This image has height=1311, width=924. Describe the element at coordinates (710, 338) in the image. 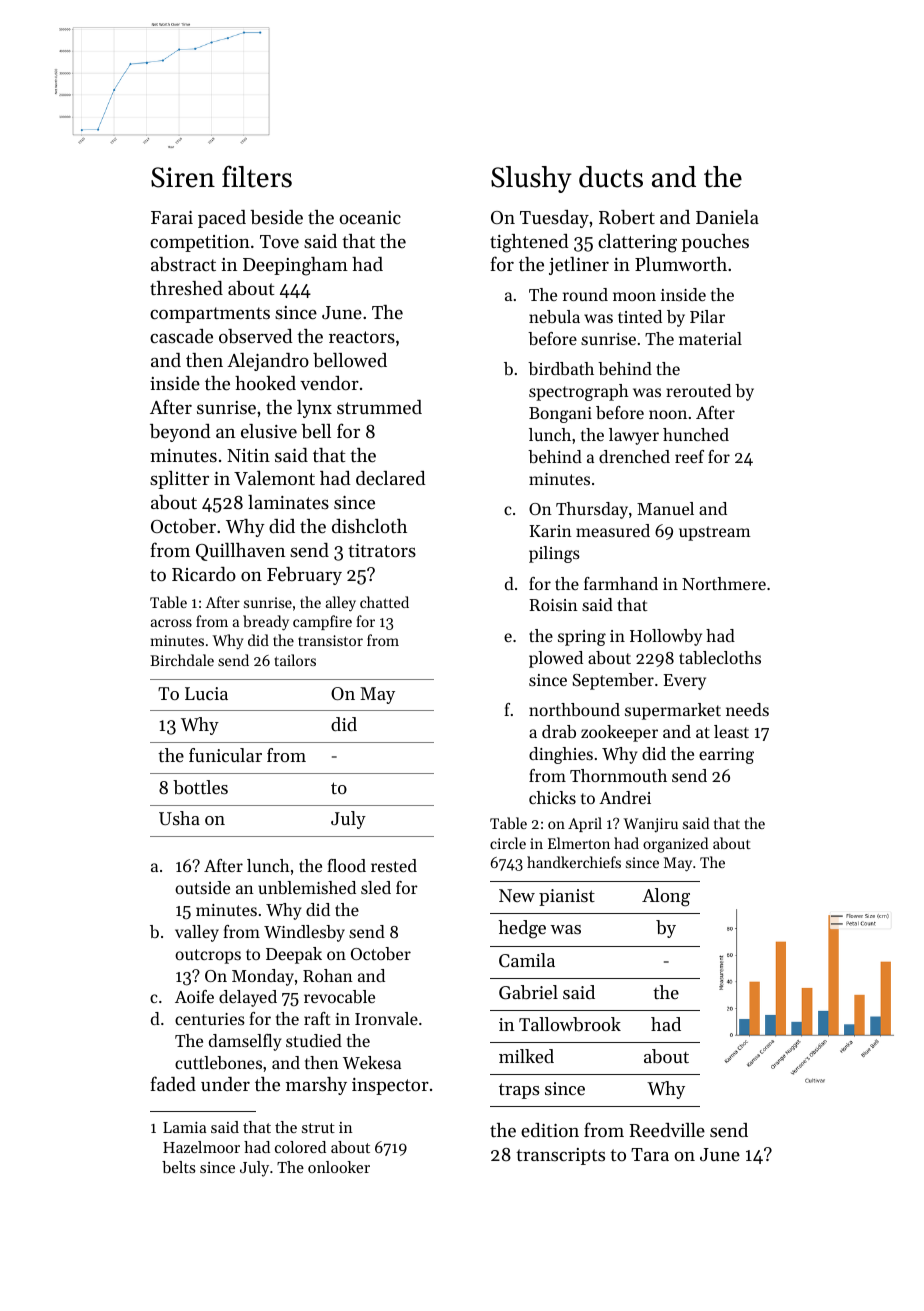

I see `material` at that location.
